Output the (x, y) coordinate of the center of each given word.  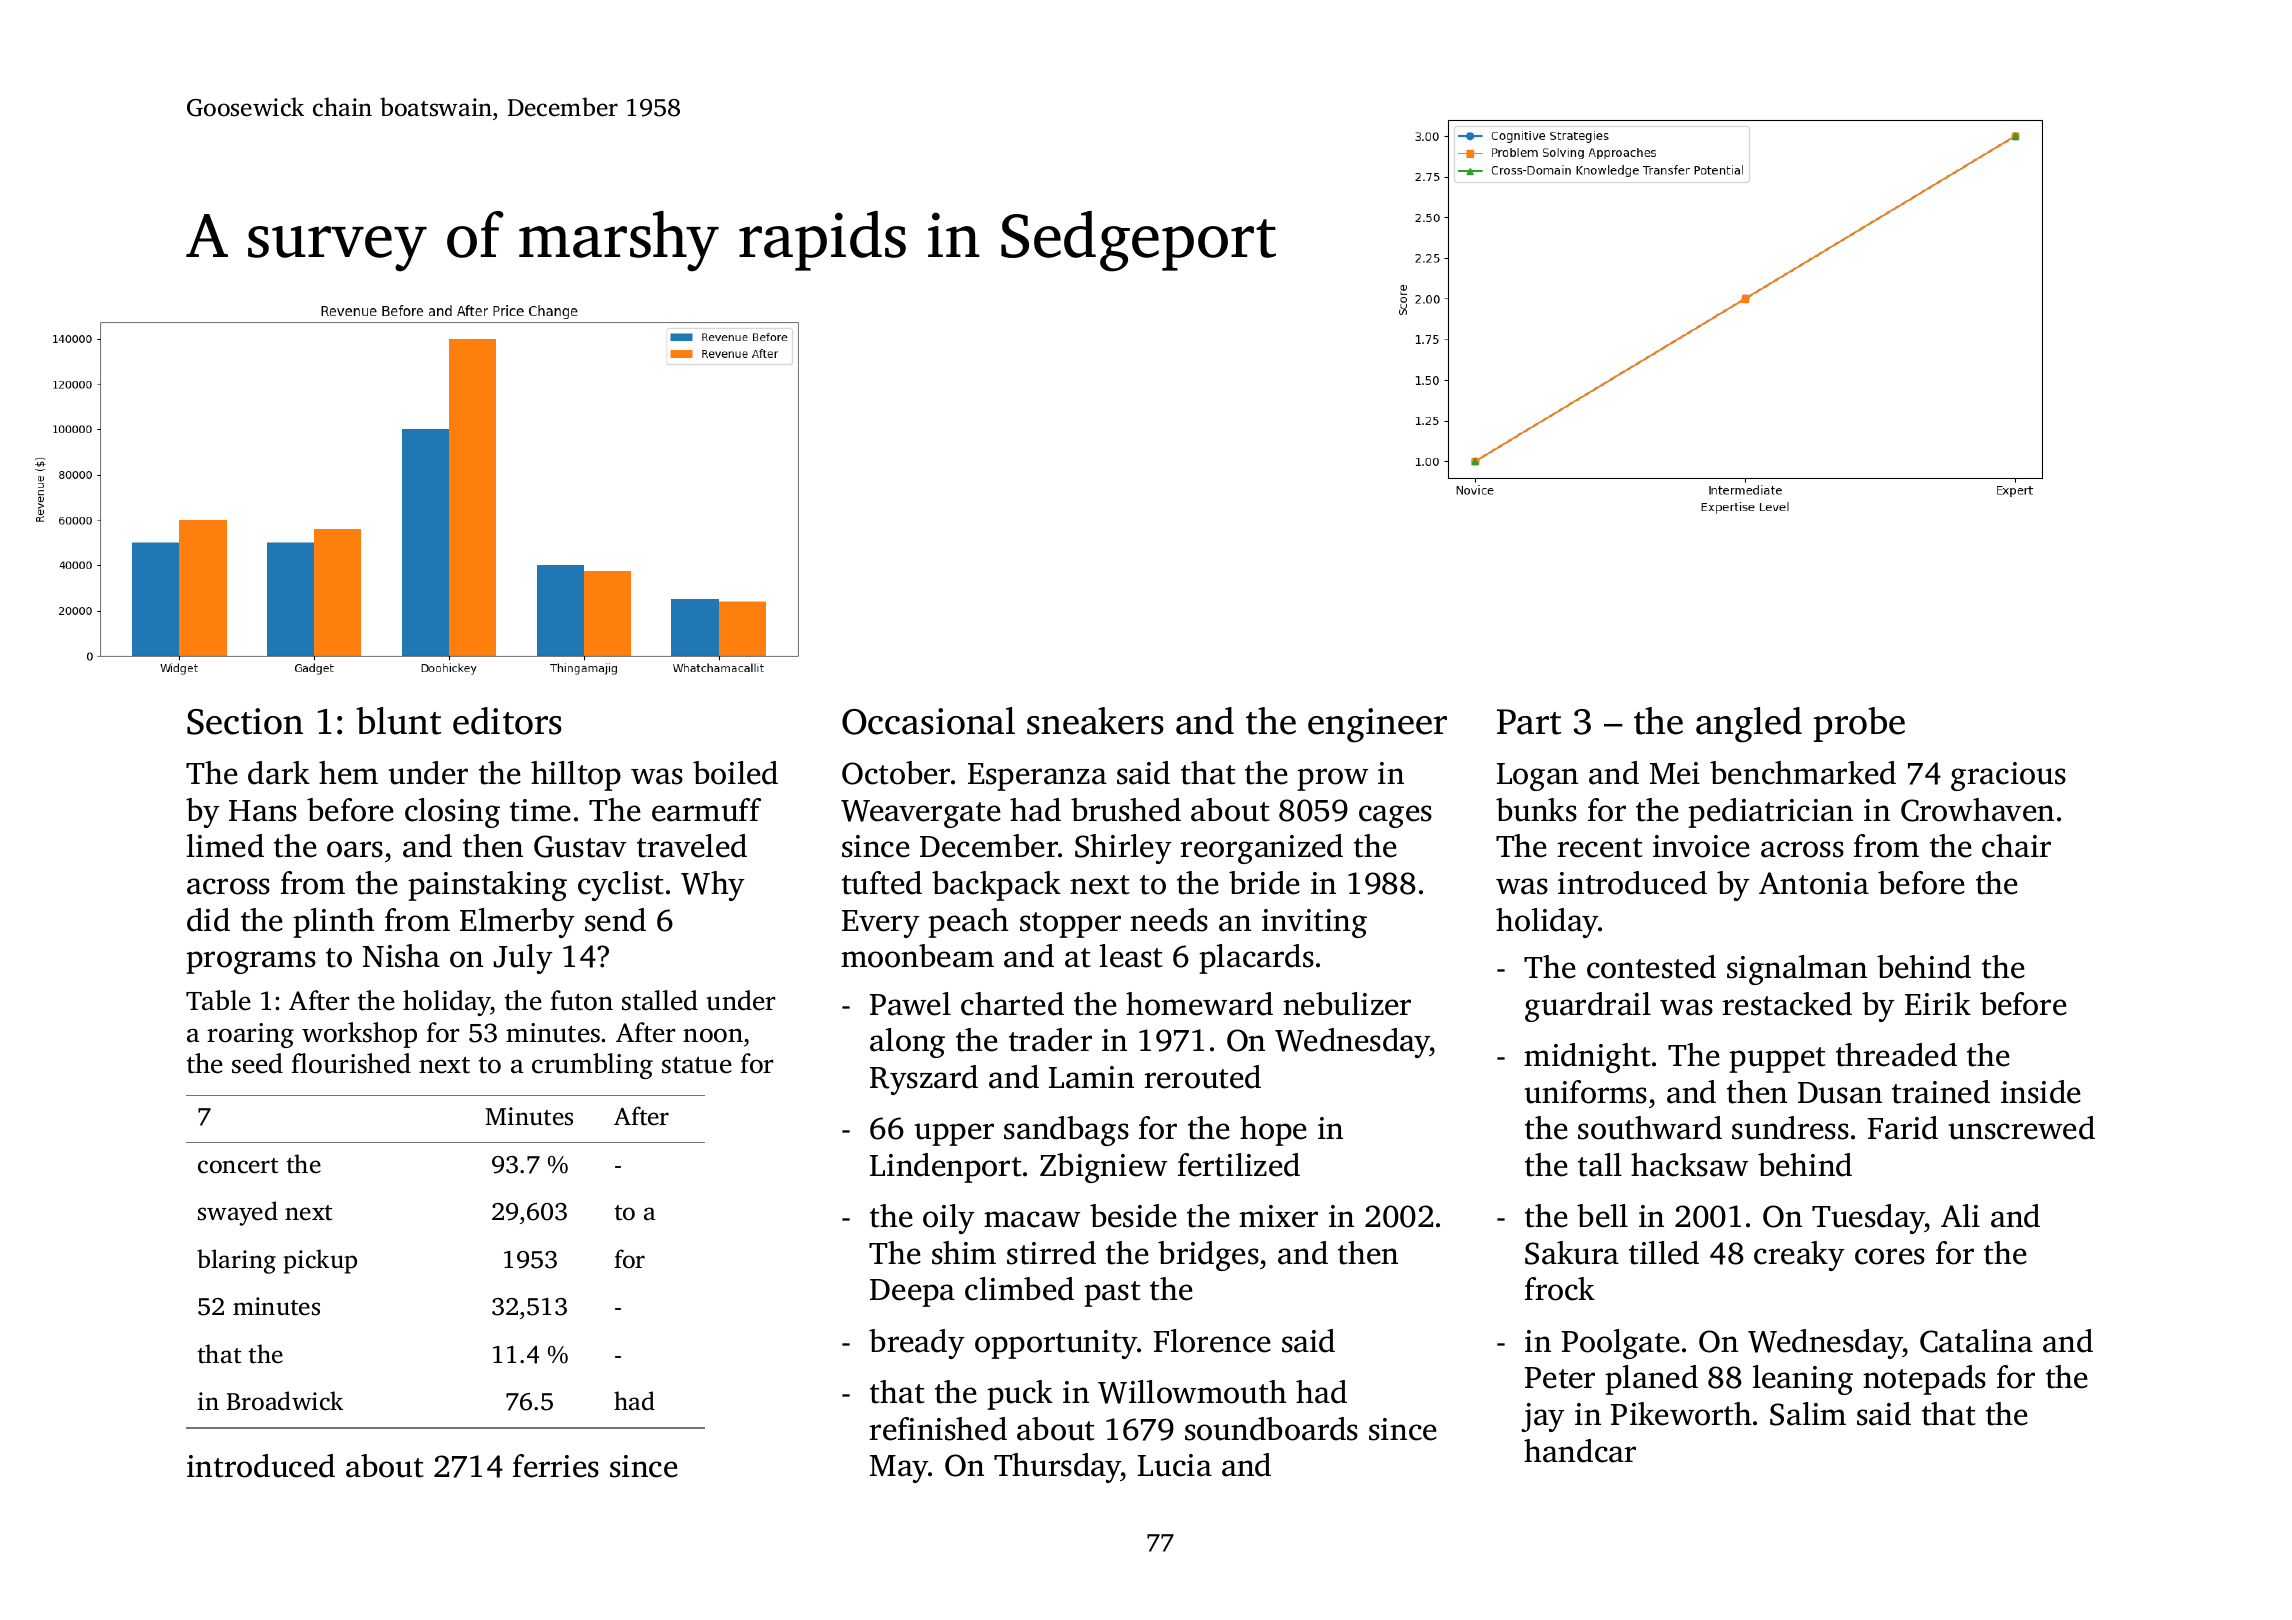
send (615, 920)
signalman (1797, 970)
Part (1529, 722)
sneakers (1095, 721)
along (907, 1043)
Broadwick (285, 1401)
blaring (236, 1261)
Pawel (910, 1004)
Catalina (1976, 1341)
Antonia (1814, 883)
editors (507, 721)
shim (964, 1253)
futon (582, 1000)
